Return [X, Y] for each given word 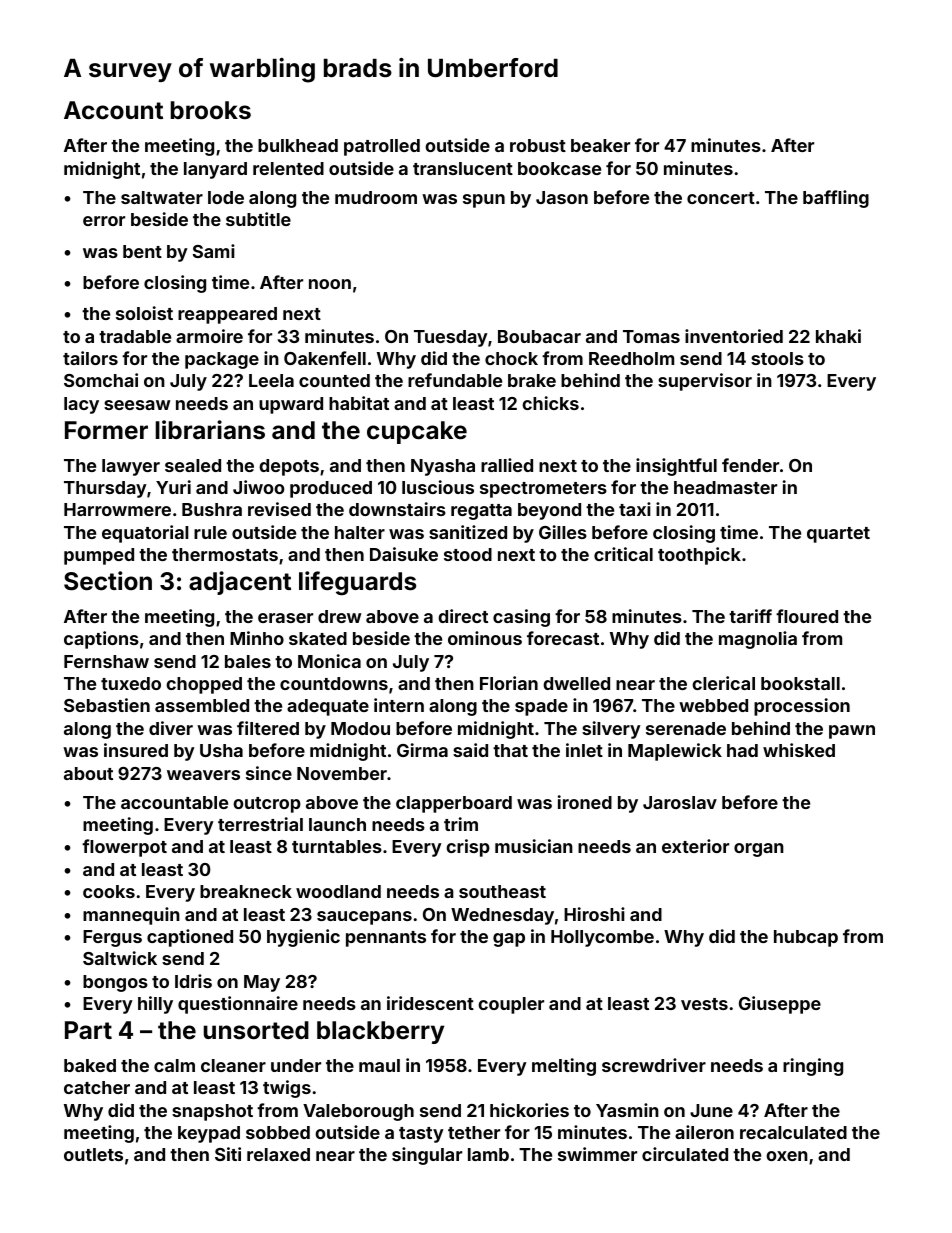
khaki [838, 336]
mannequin [131, 916]
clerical [723, 683]
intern [399, 705]
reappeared [227, 315]
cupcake [417, 432]
